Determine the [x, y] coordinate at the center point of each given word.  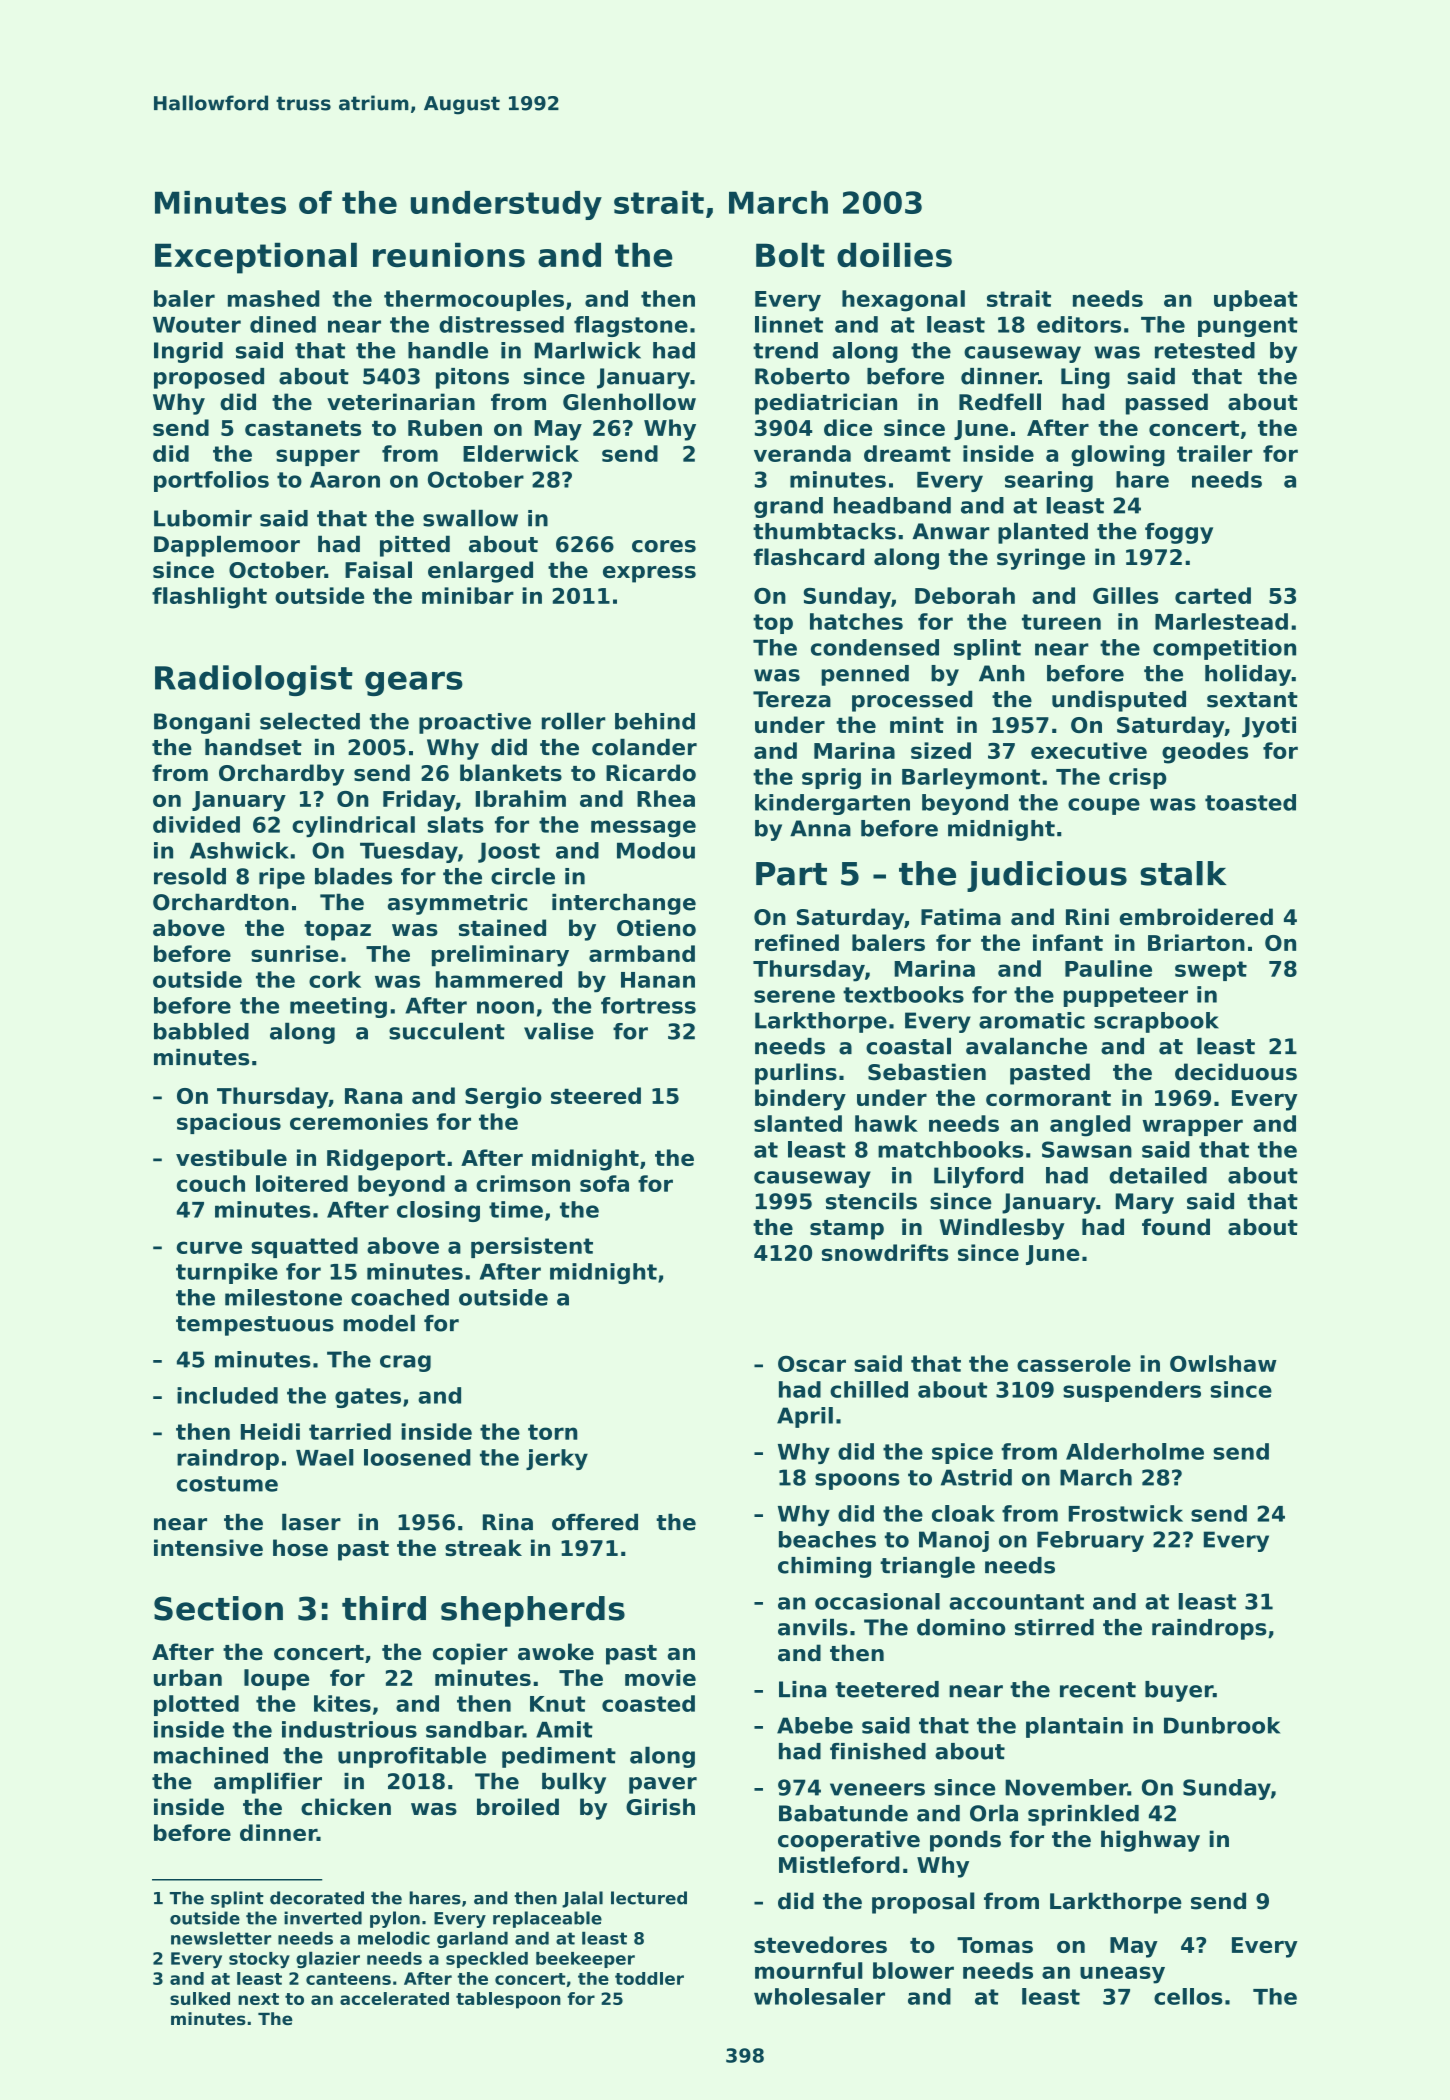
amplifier [268, 1783]
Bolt [790, 255]
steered [596, 1095]
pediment [559, 1757]
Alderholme [1135, 1451]
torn [553, 1432]
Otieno [656, 927]
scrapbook [1156, 1022]
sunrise [295, 953]
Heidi [270, 1431]
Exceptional [256, 258]
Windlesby [1002, 1229]
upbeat [1256, 300]
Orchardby [281, 775]
